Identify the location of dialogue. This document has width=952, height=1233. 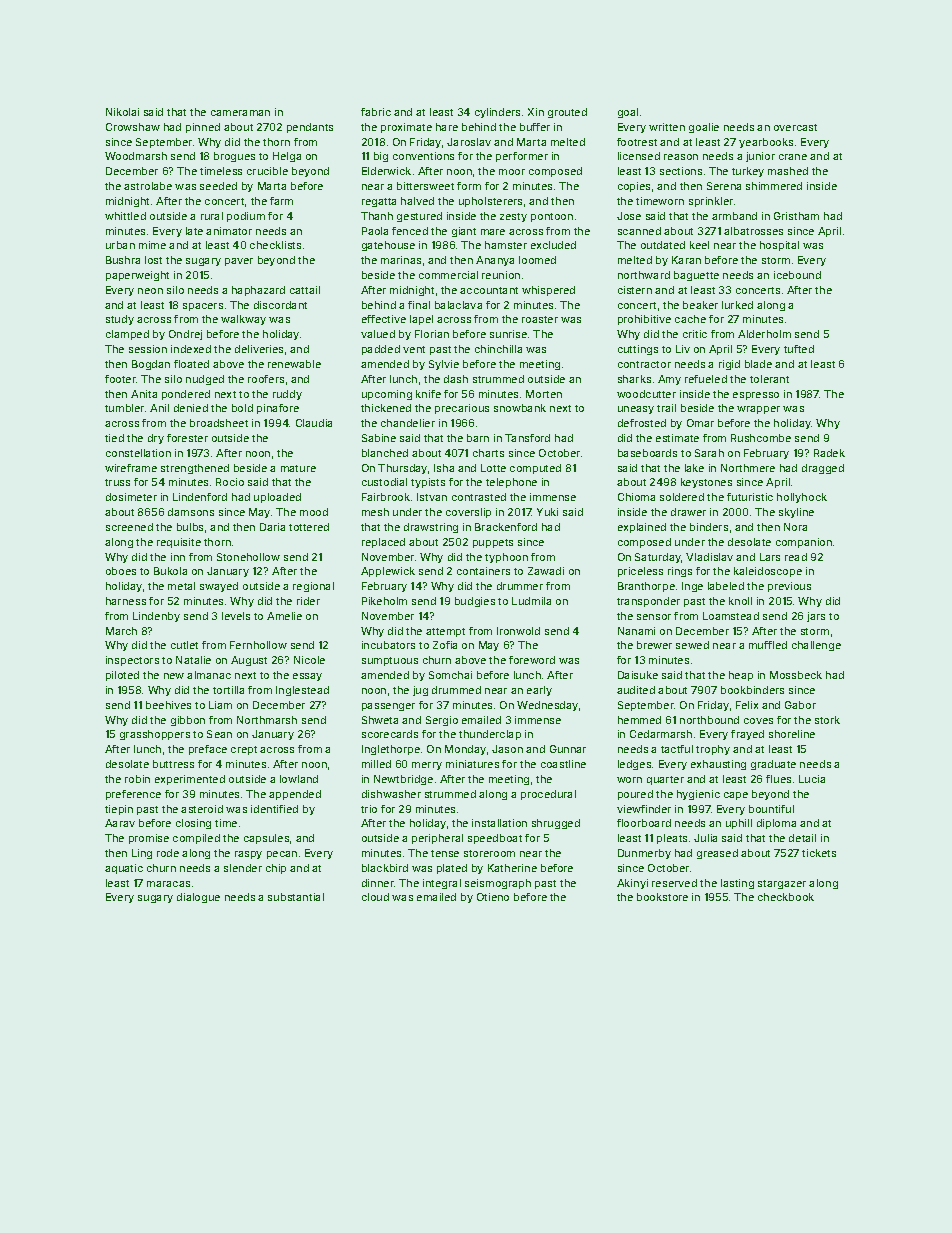
(198, 898).
